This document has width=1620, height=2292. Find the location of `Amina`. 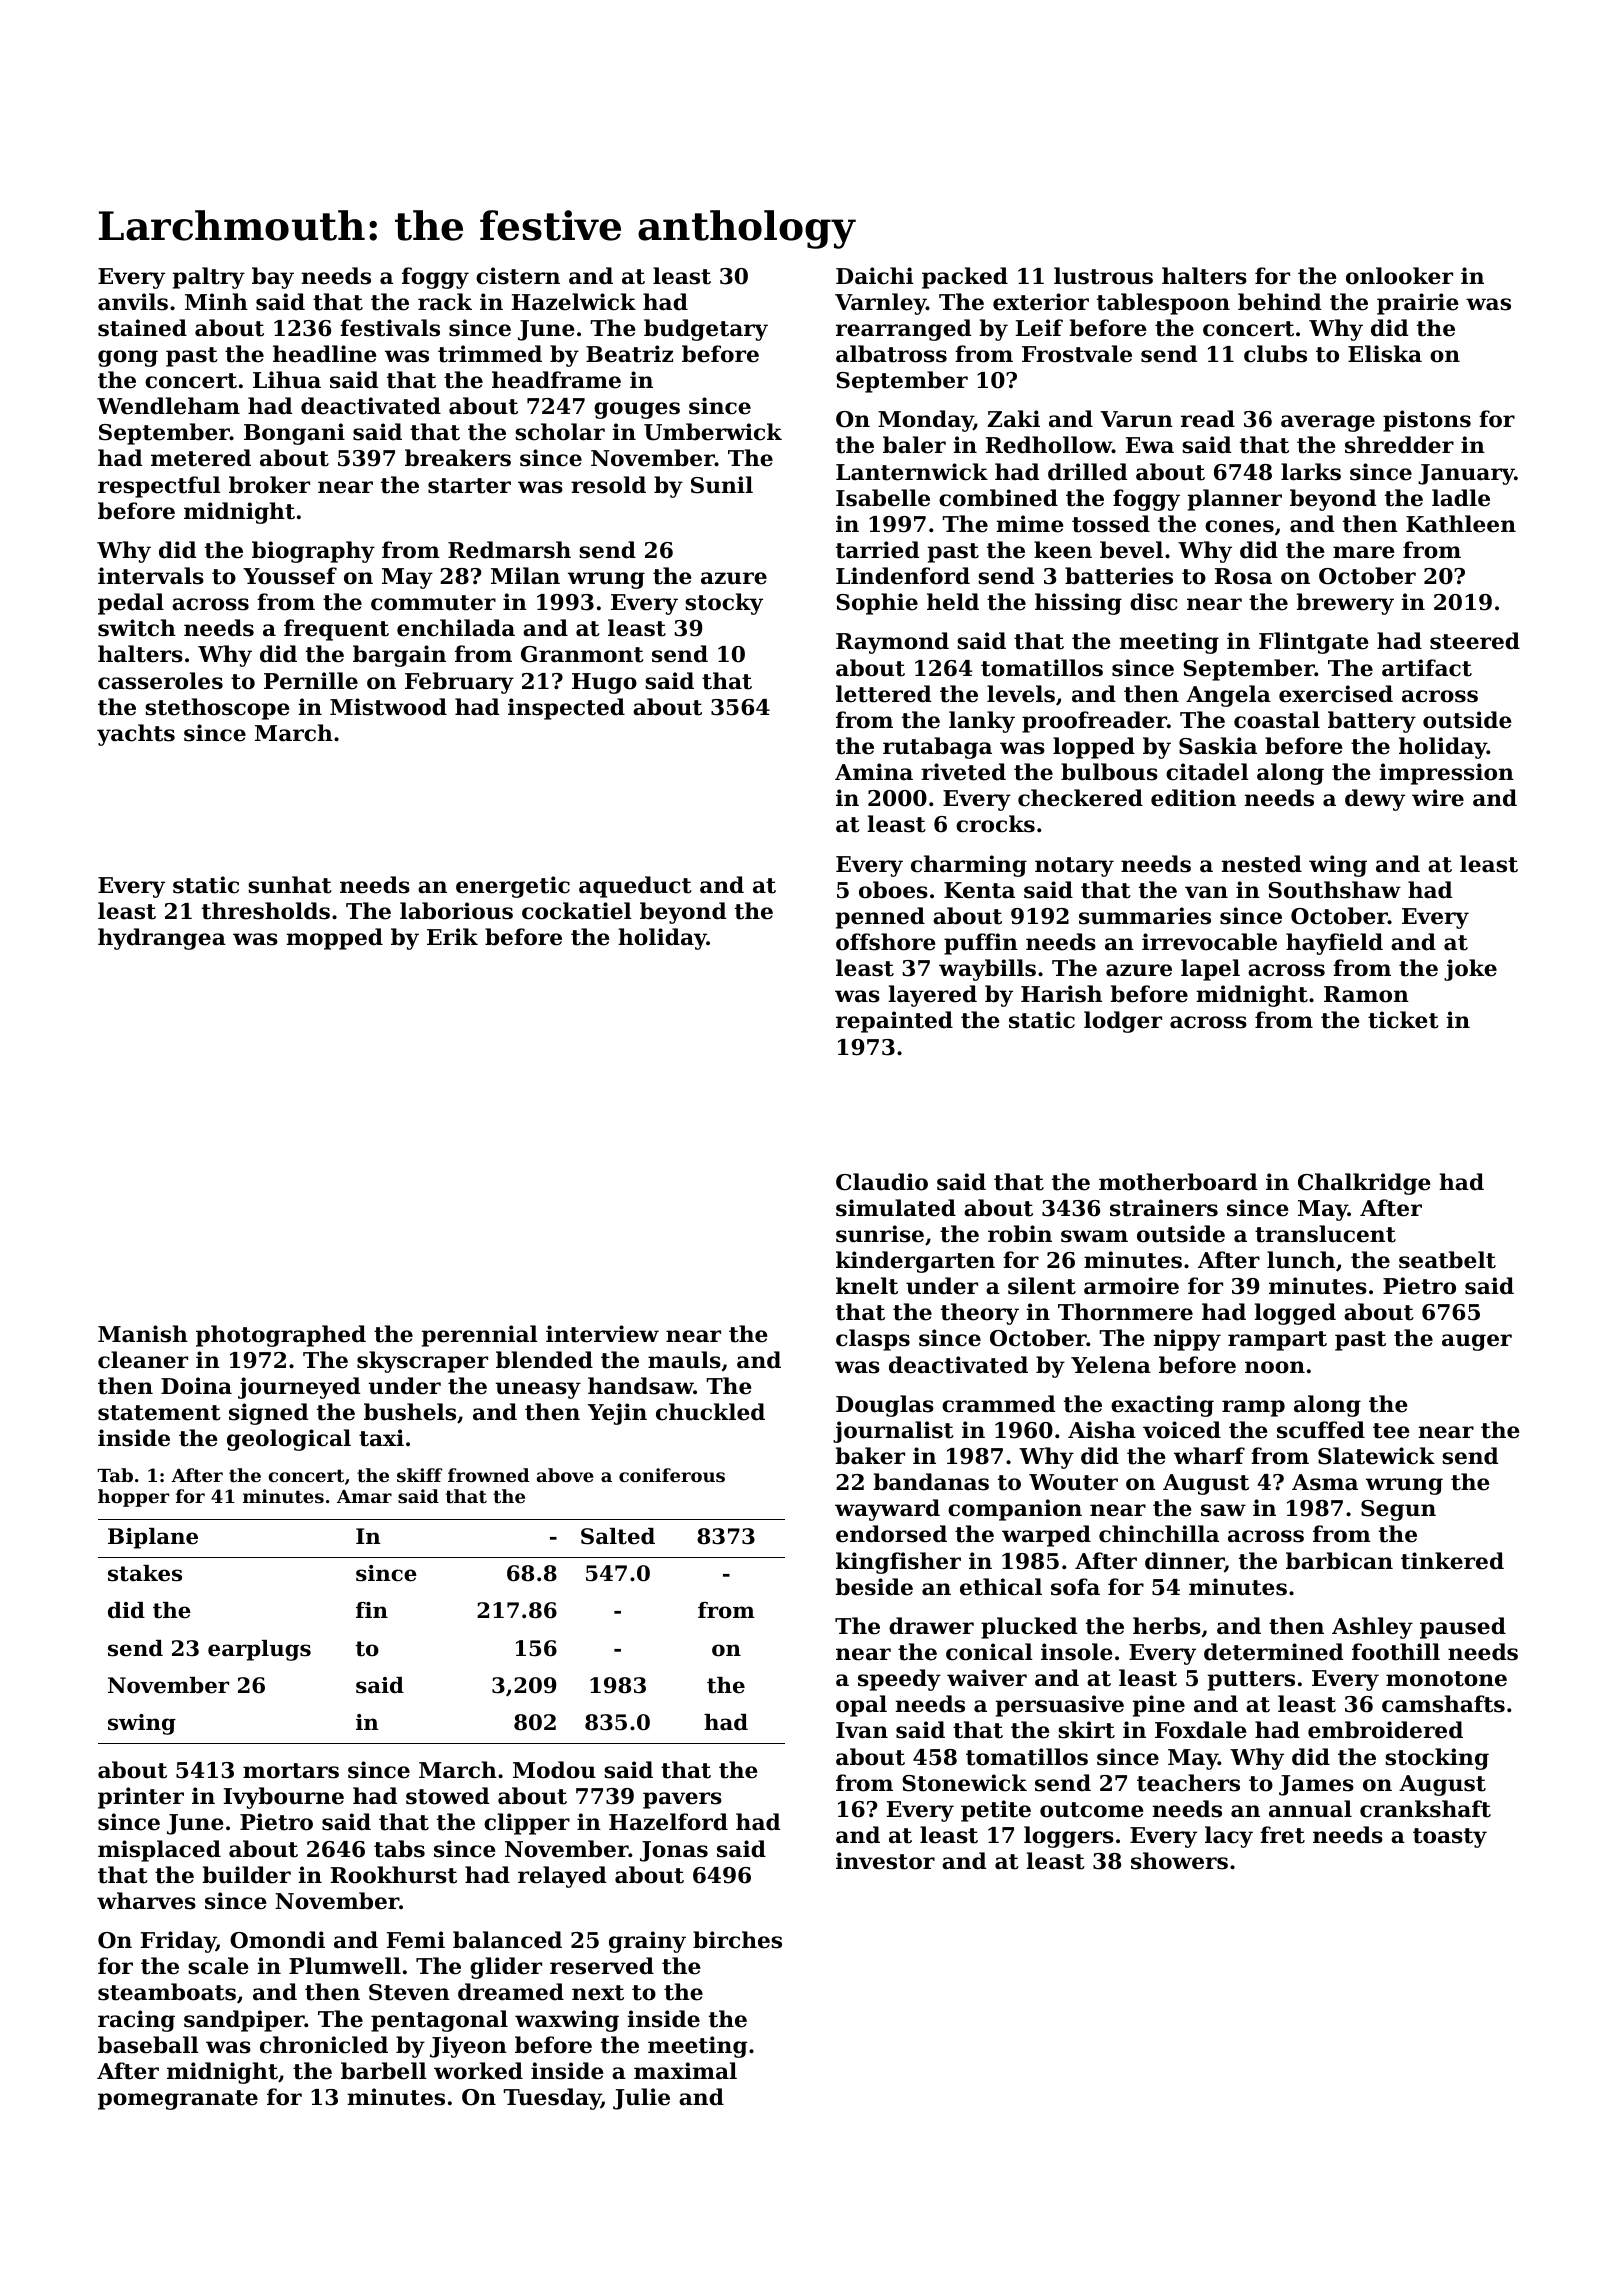

Amina is located at coordinates (874, 772).
